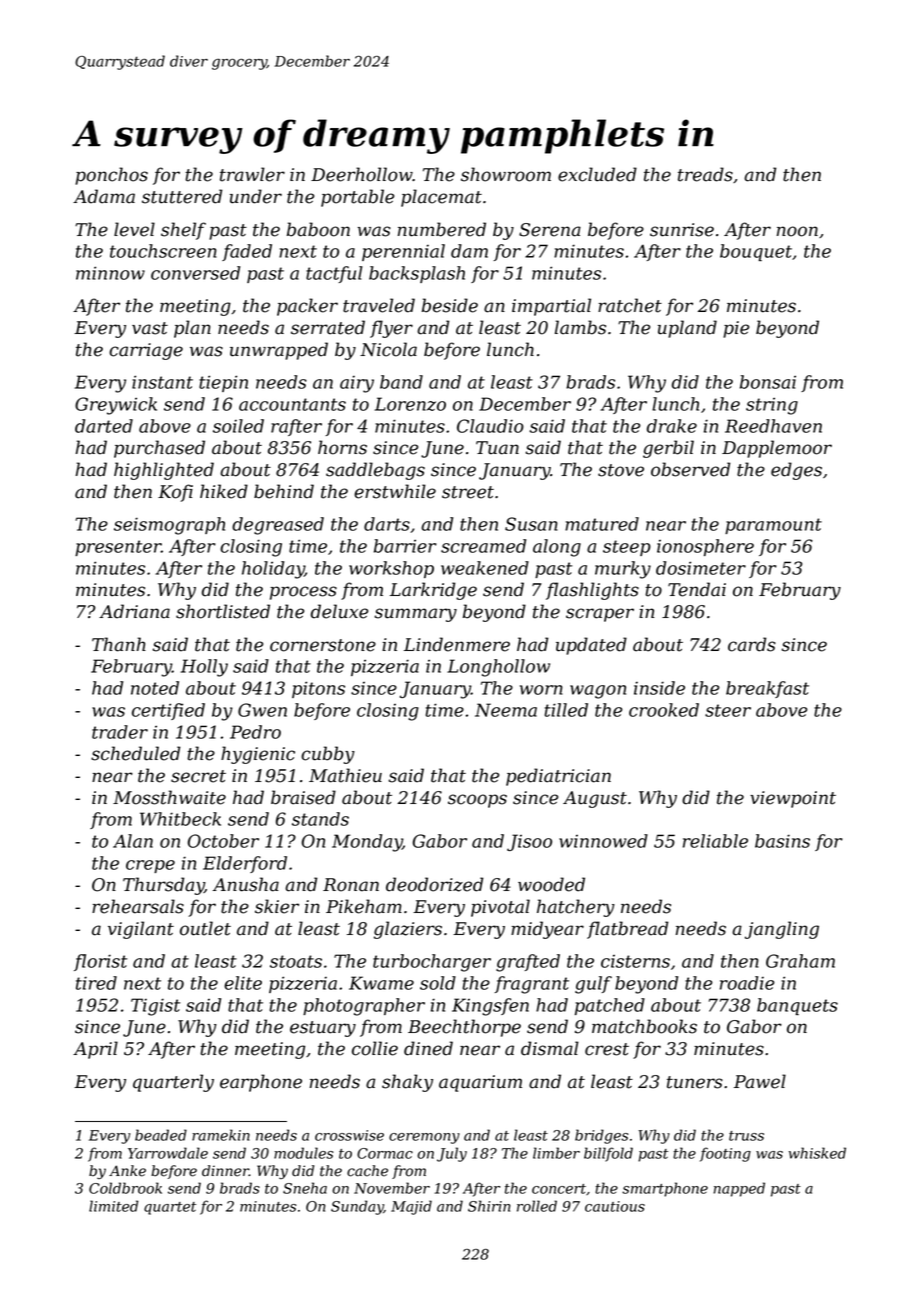 This page has width=924, height=1308. I want to click on trawler, so click(252, 174).
